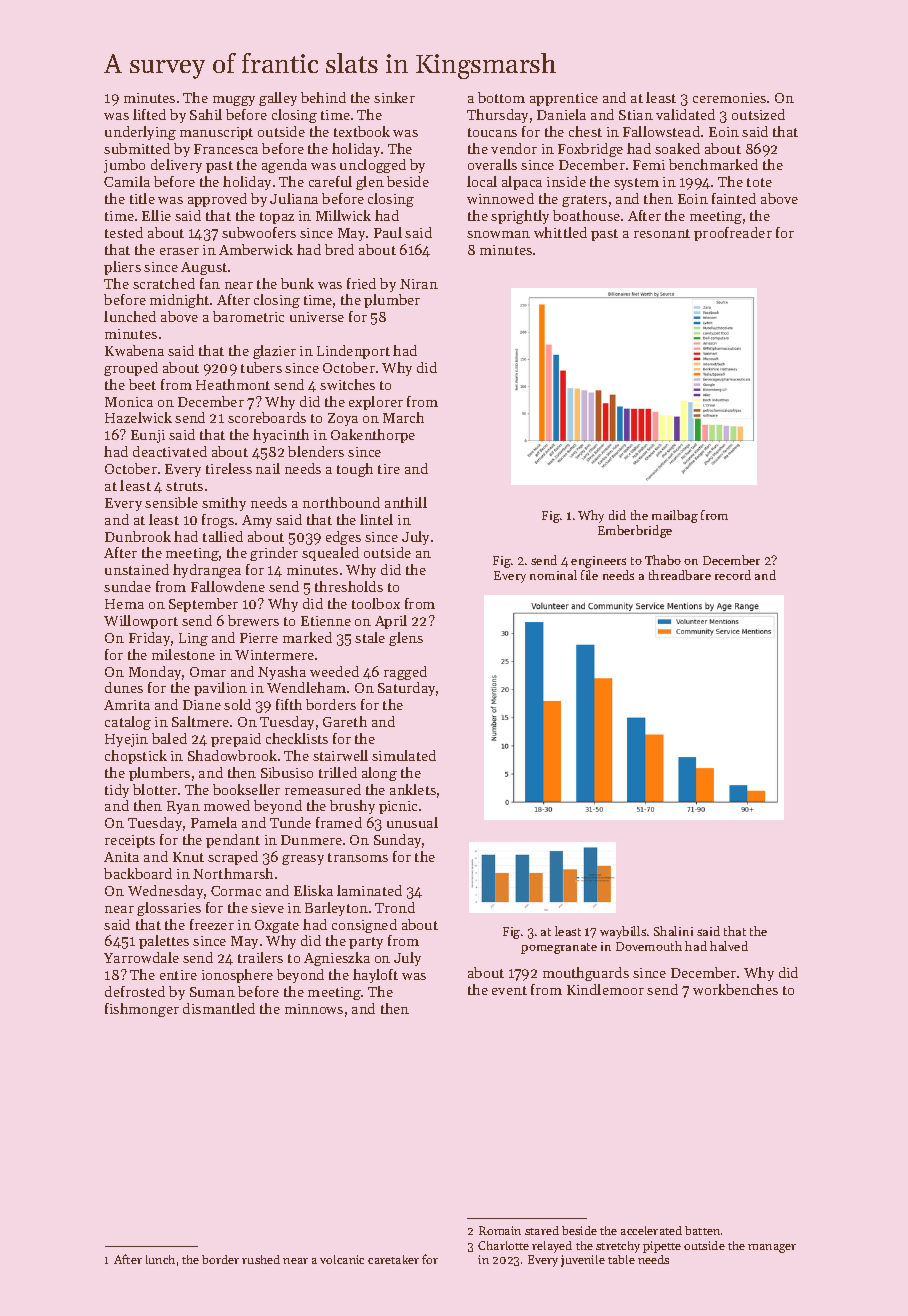 Image resolution: width=908 pixels, height=1316 pixels. I want to click on agenda, so click(284, 166).
